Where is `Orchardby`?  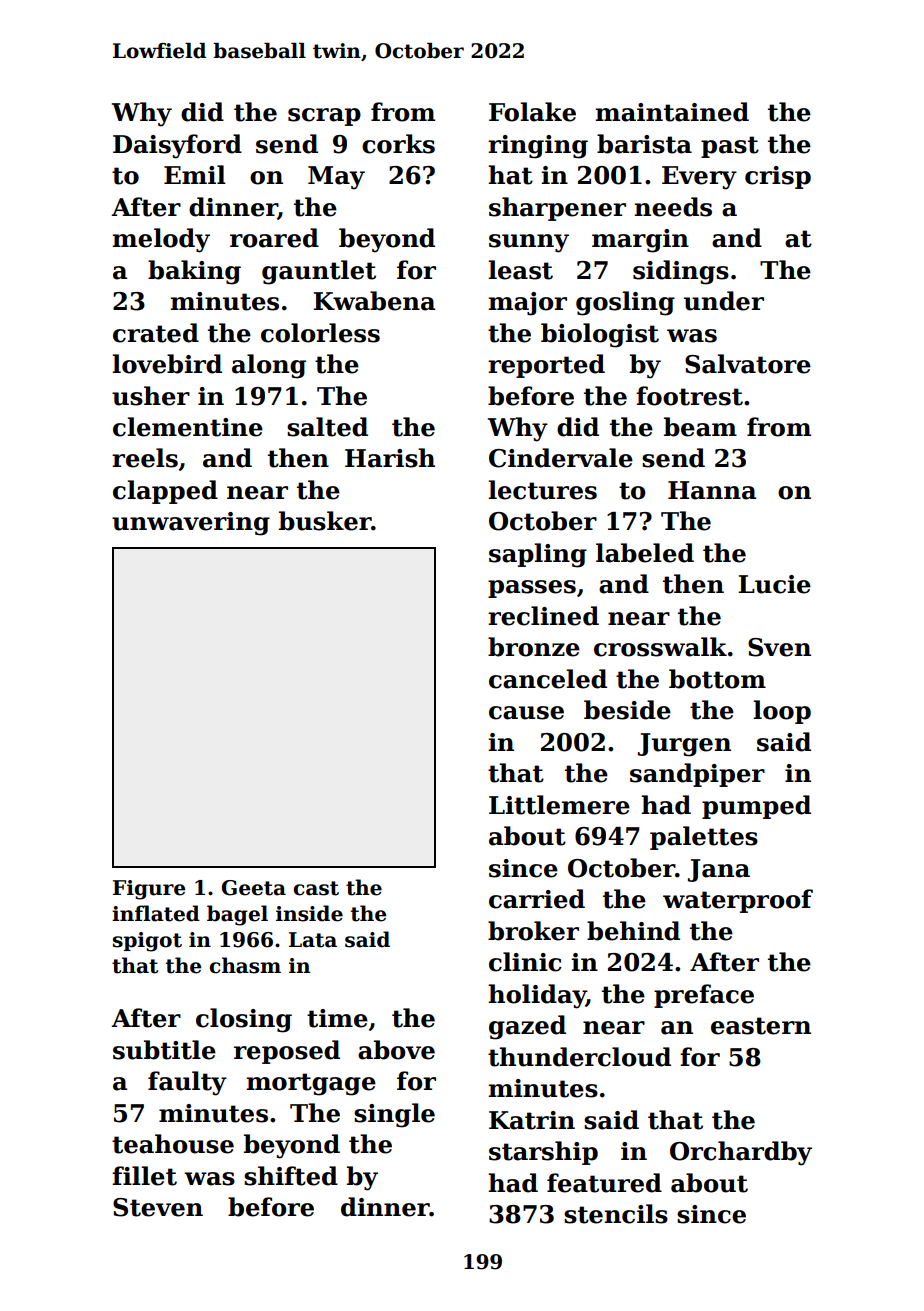 Orchardby is located at coordinates (741, 1153).
